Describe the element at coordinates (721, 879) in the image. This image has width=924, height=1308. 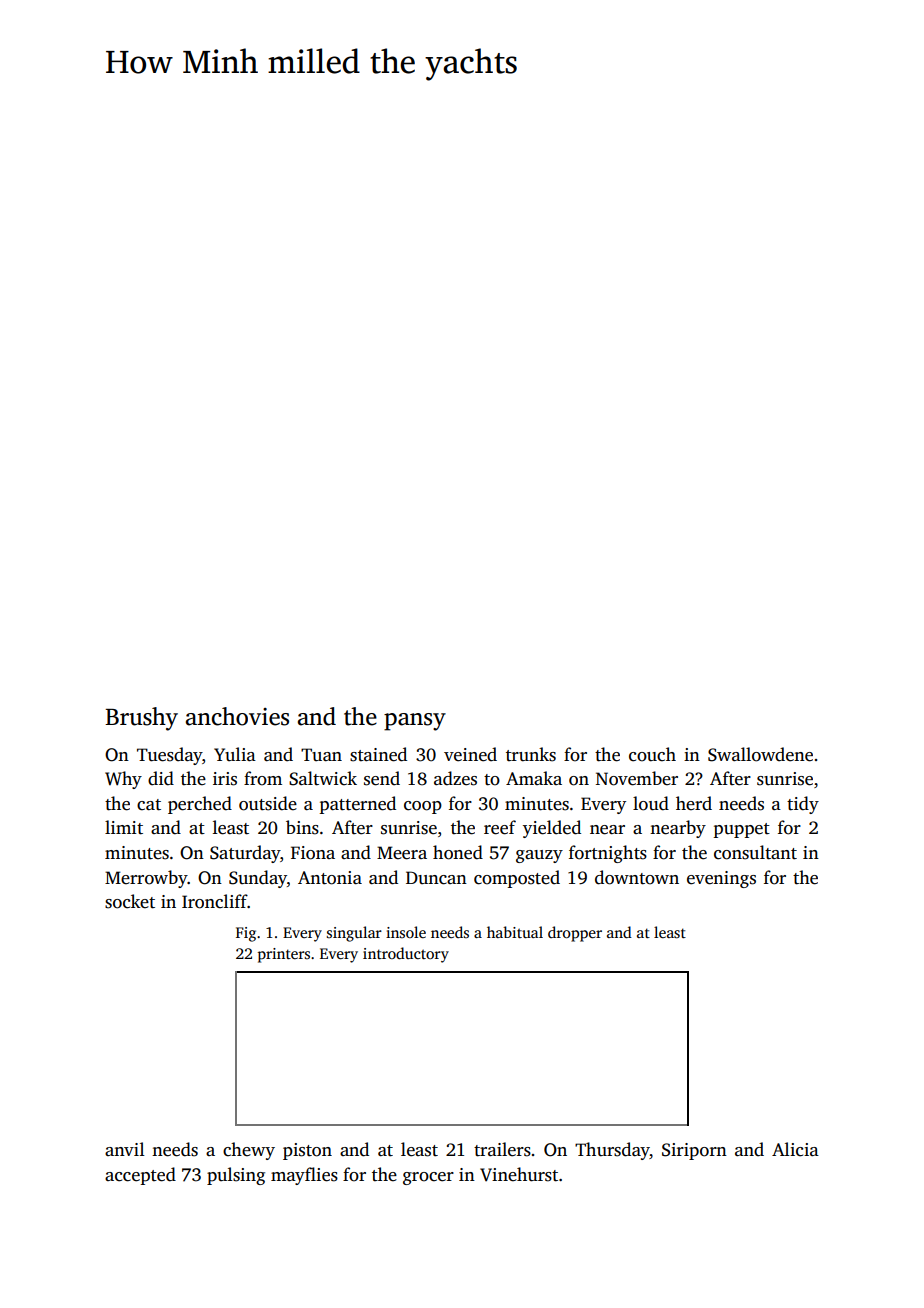
I see `evenings` at that location.
